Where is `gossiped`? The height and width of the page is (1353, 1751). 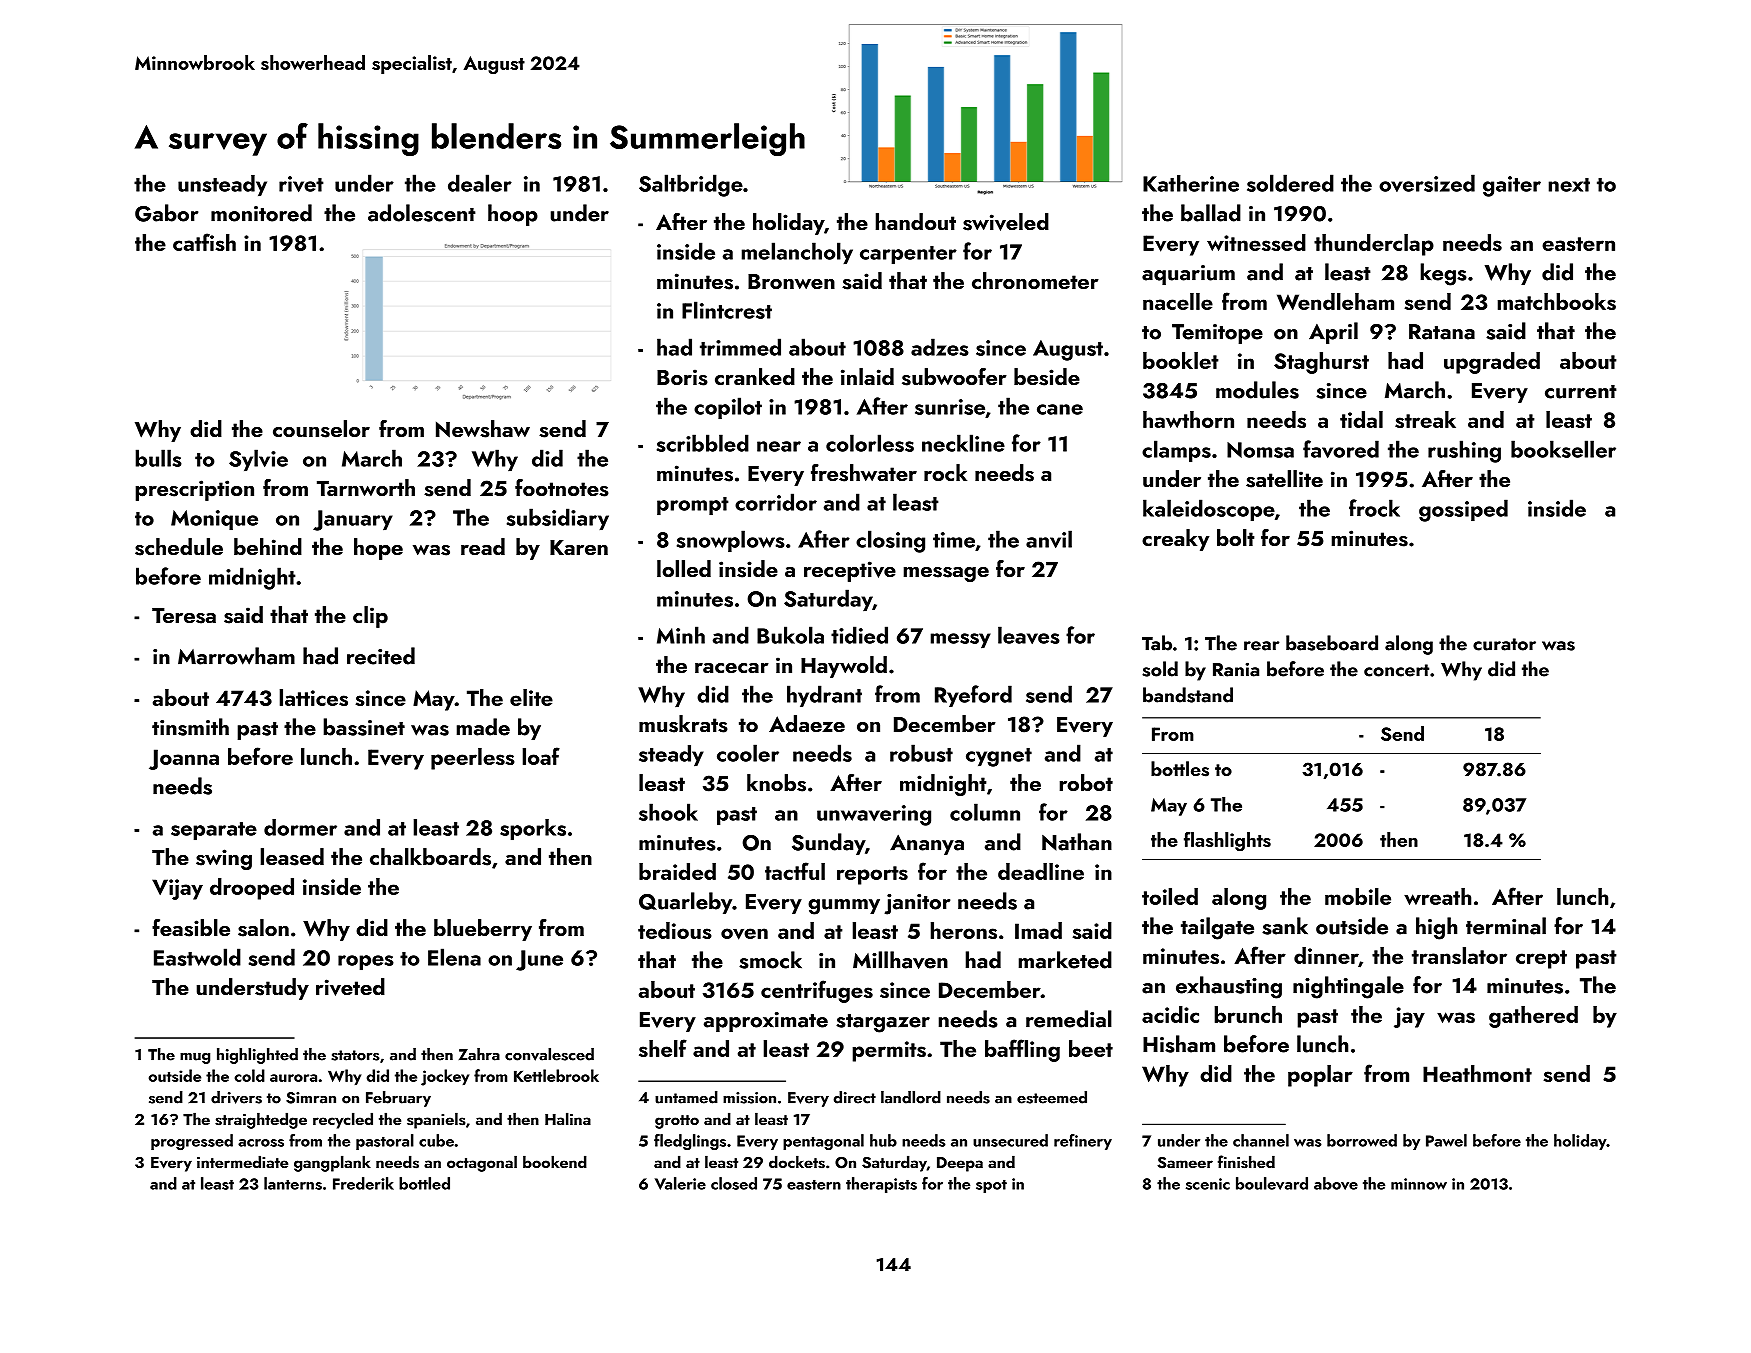
gossiped is located at coordinates (1463, 510).
